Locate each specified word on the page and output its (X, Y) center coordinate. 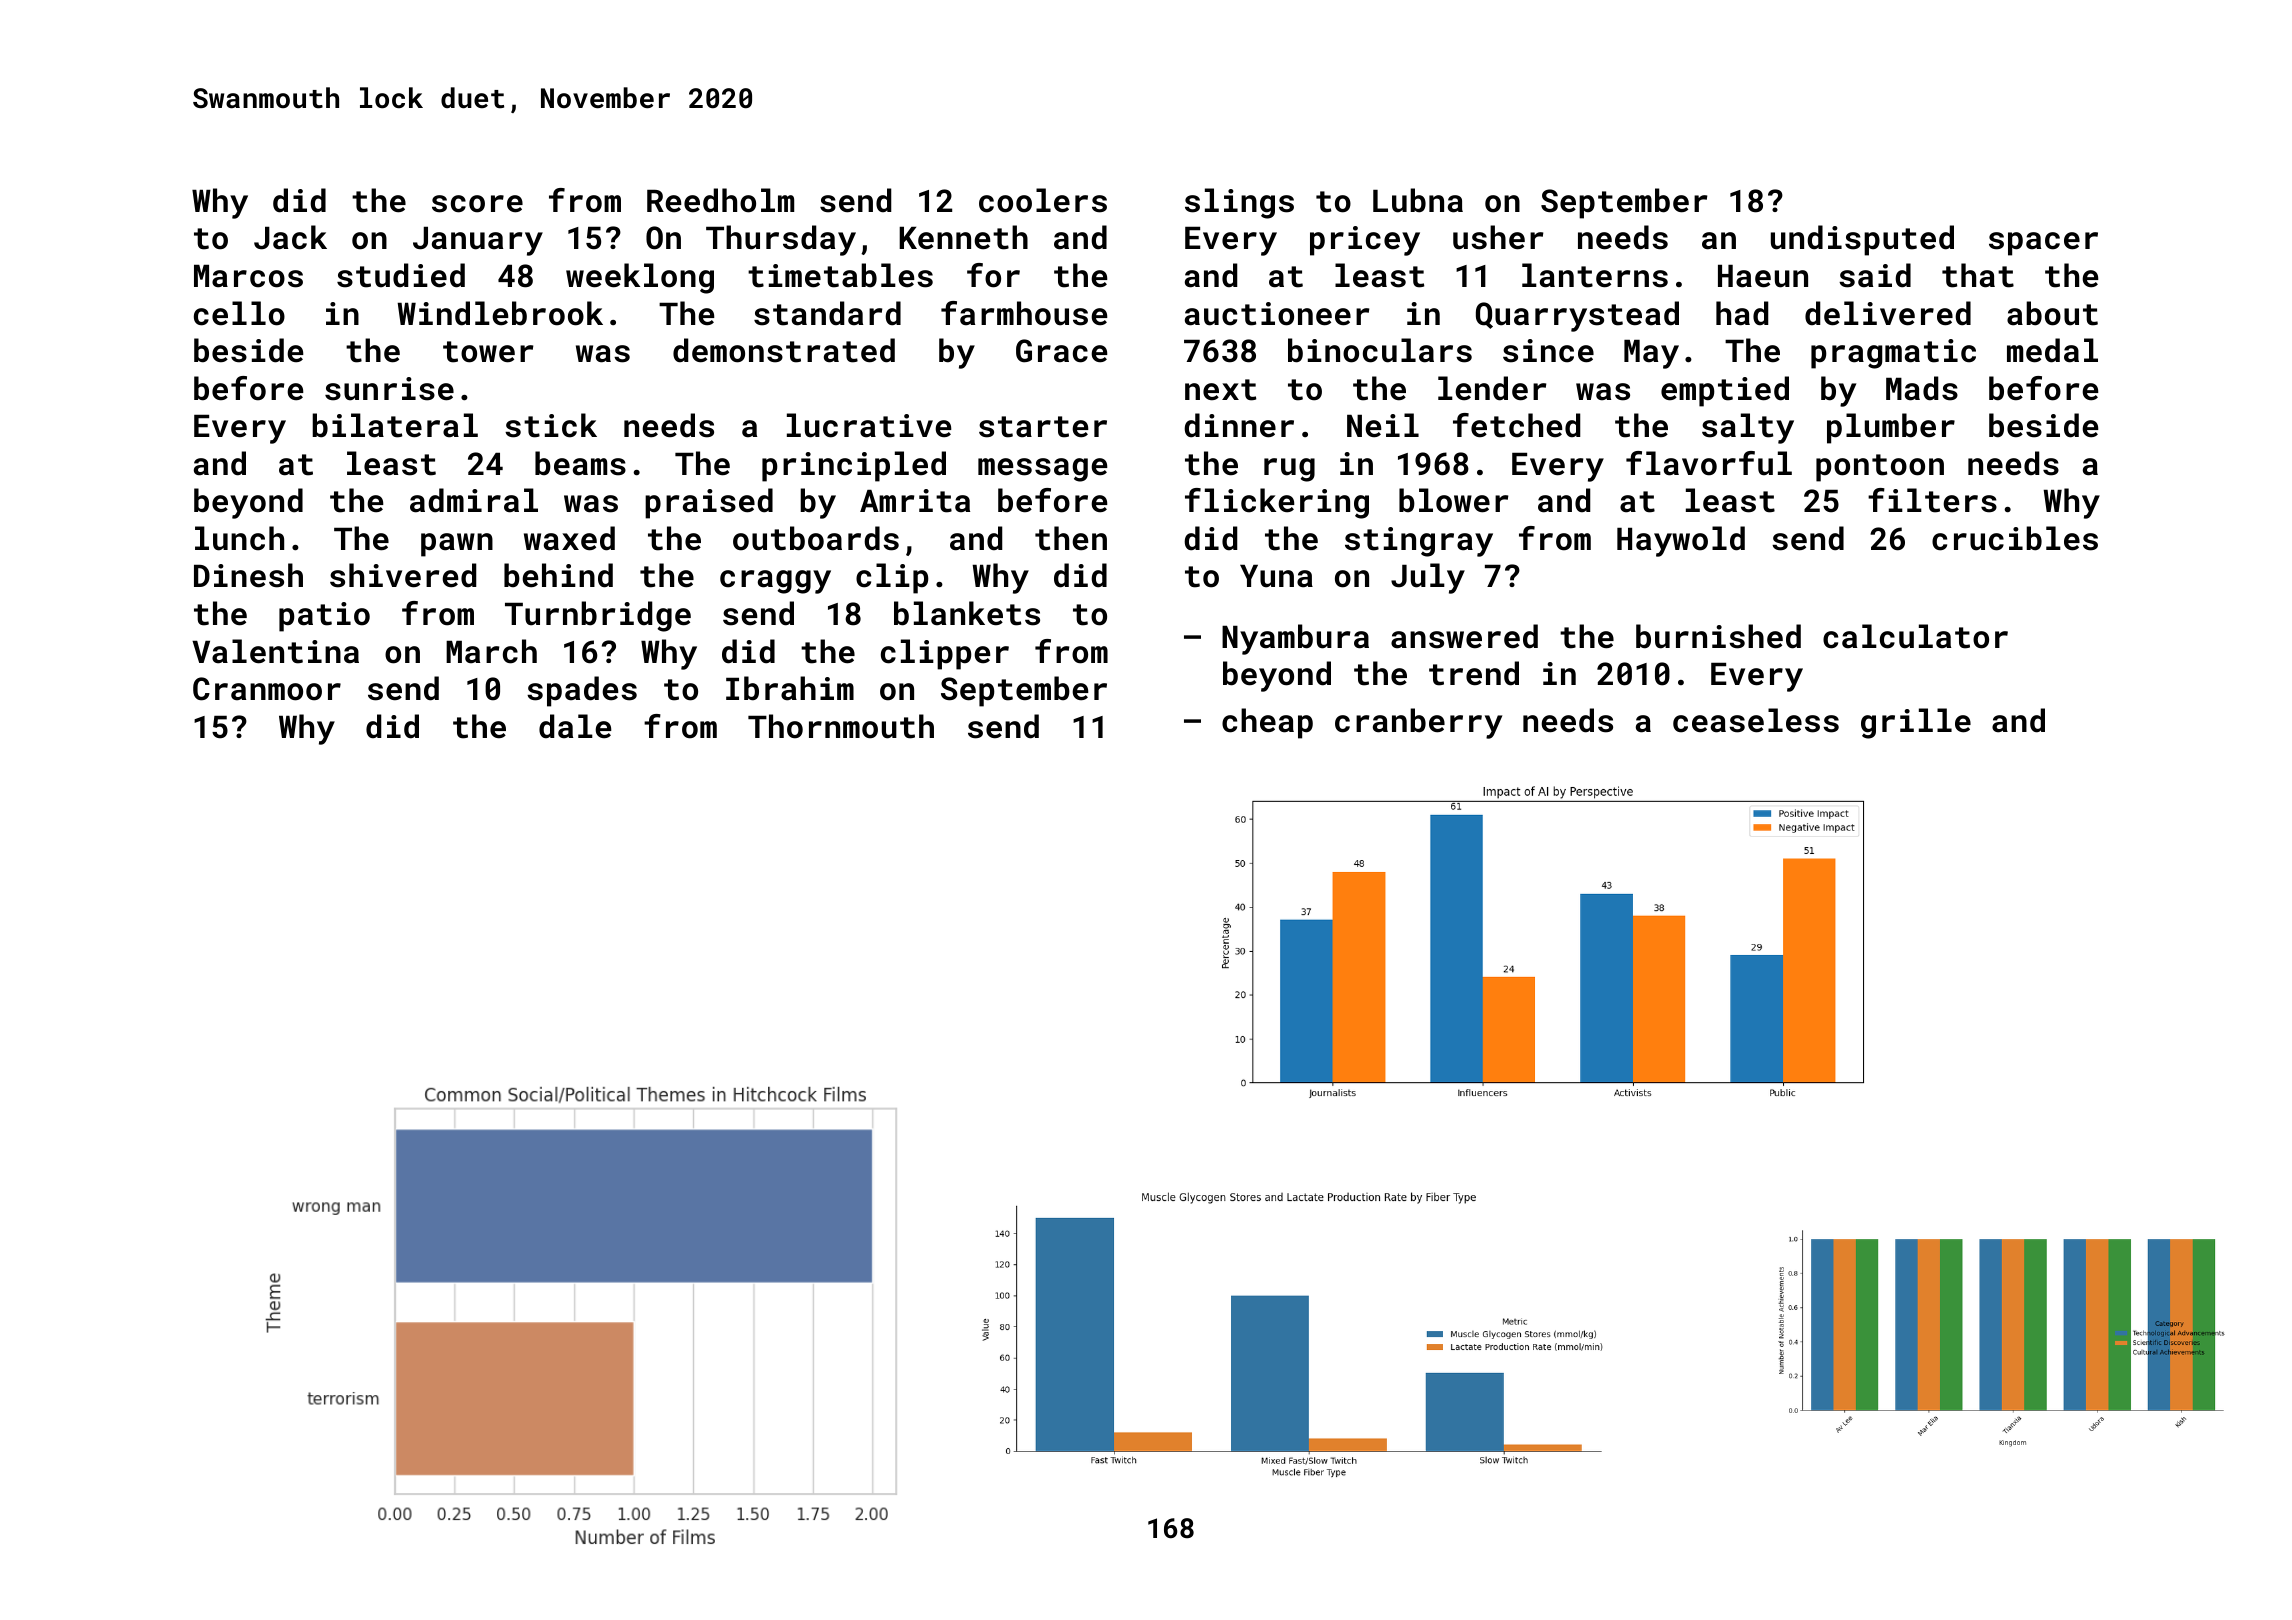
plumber (1891, 428)
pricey (1365, 241)
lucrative (869, 425)
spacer (2043, 244)
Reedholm (720, 200)
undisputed (1862, 240)
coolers (1043, 200)
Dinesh (248, 575)
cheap (1267, 723)
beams (580, 463)
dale (575, 726)
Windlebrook (500, 313)
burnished (1718, 636)
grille (1916, 723)
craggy (775, 582)
